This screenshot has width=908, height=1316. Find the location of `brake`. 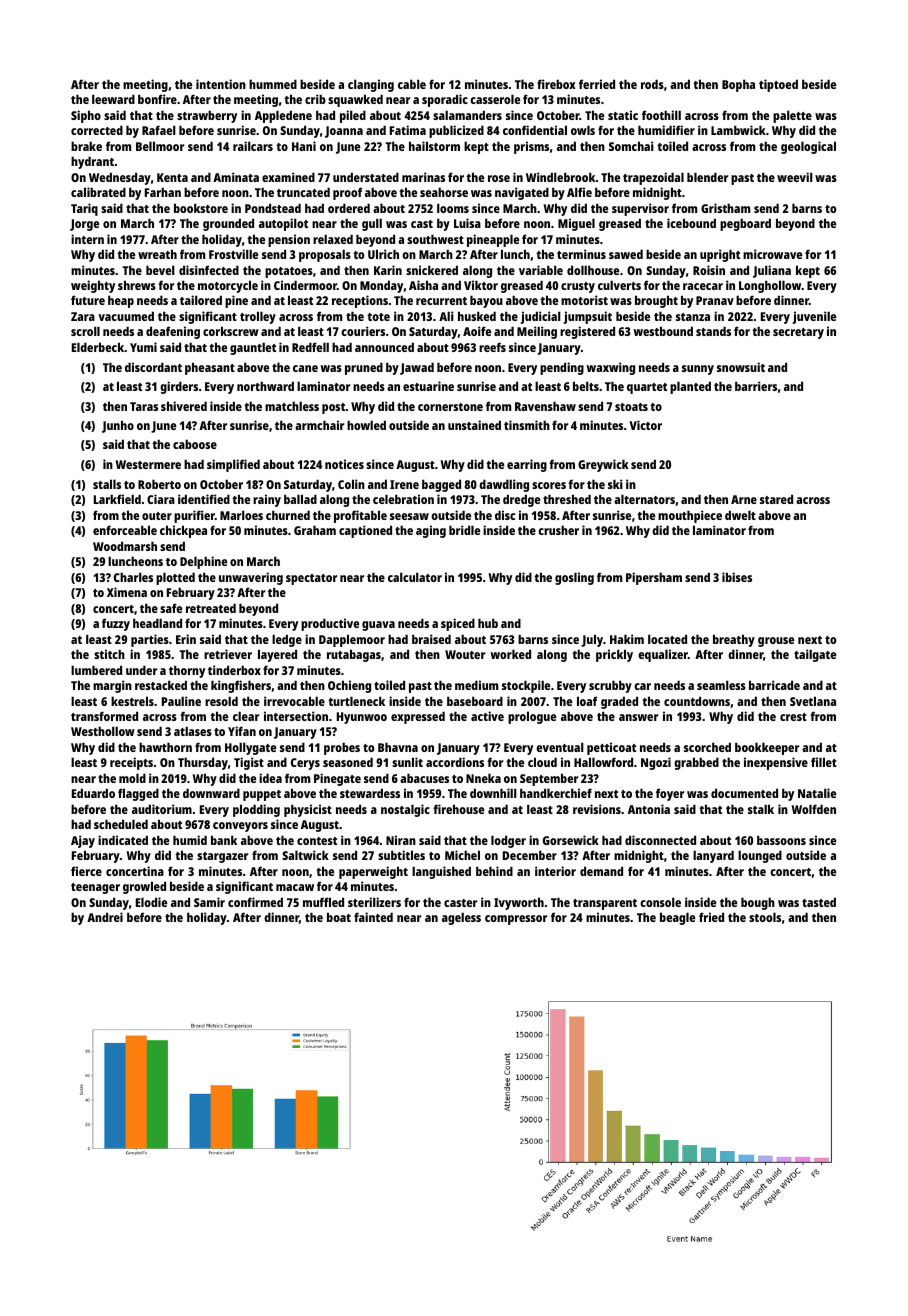

brake is located at coordinates (86, 146).
